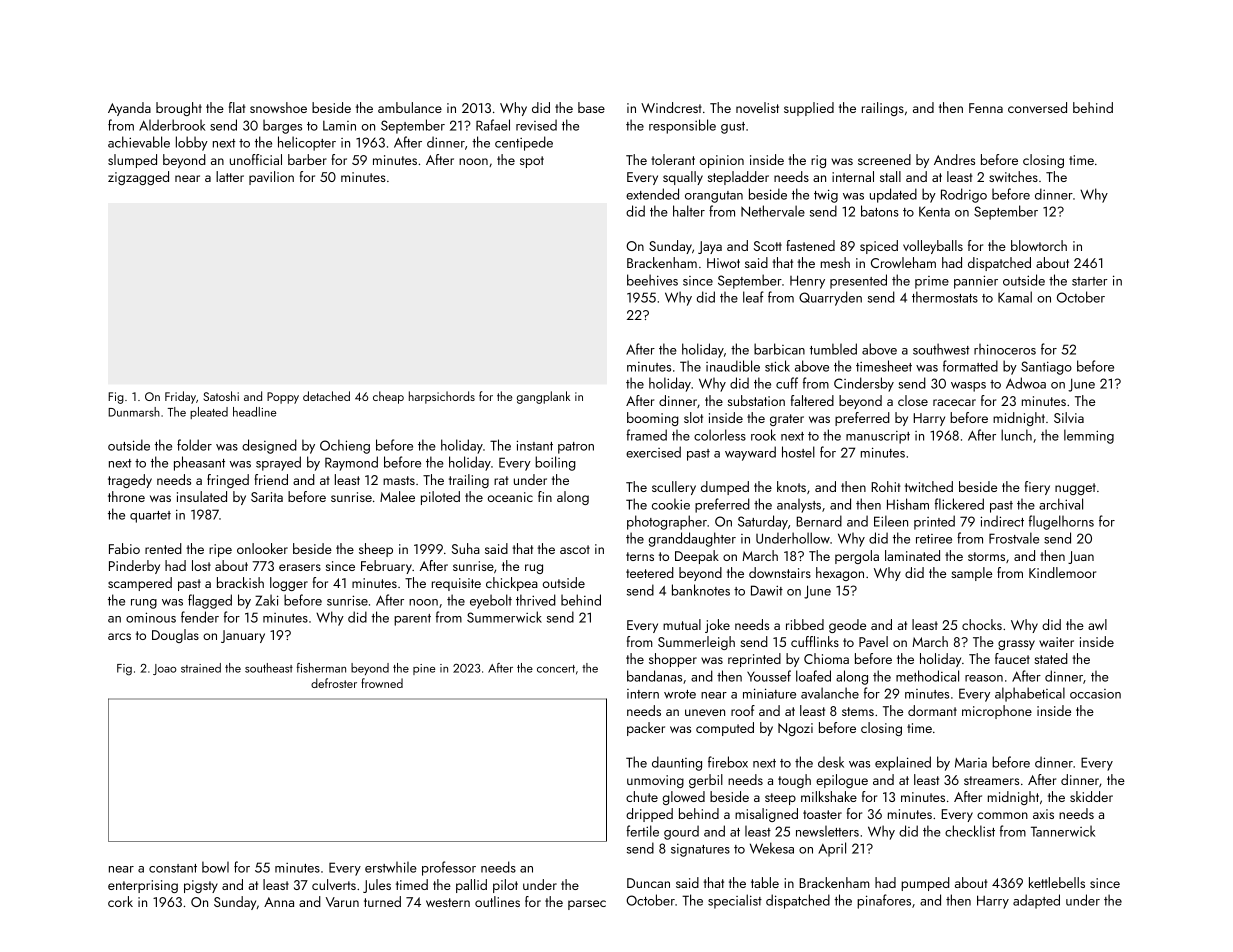 This screenshot has width=1233, height=952. I want to click on waiter, so click(1056, 642).
